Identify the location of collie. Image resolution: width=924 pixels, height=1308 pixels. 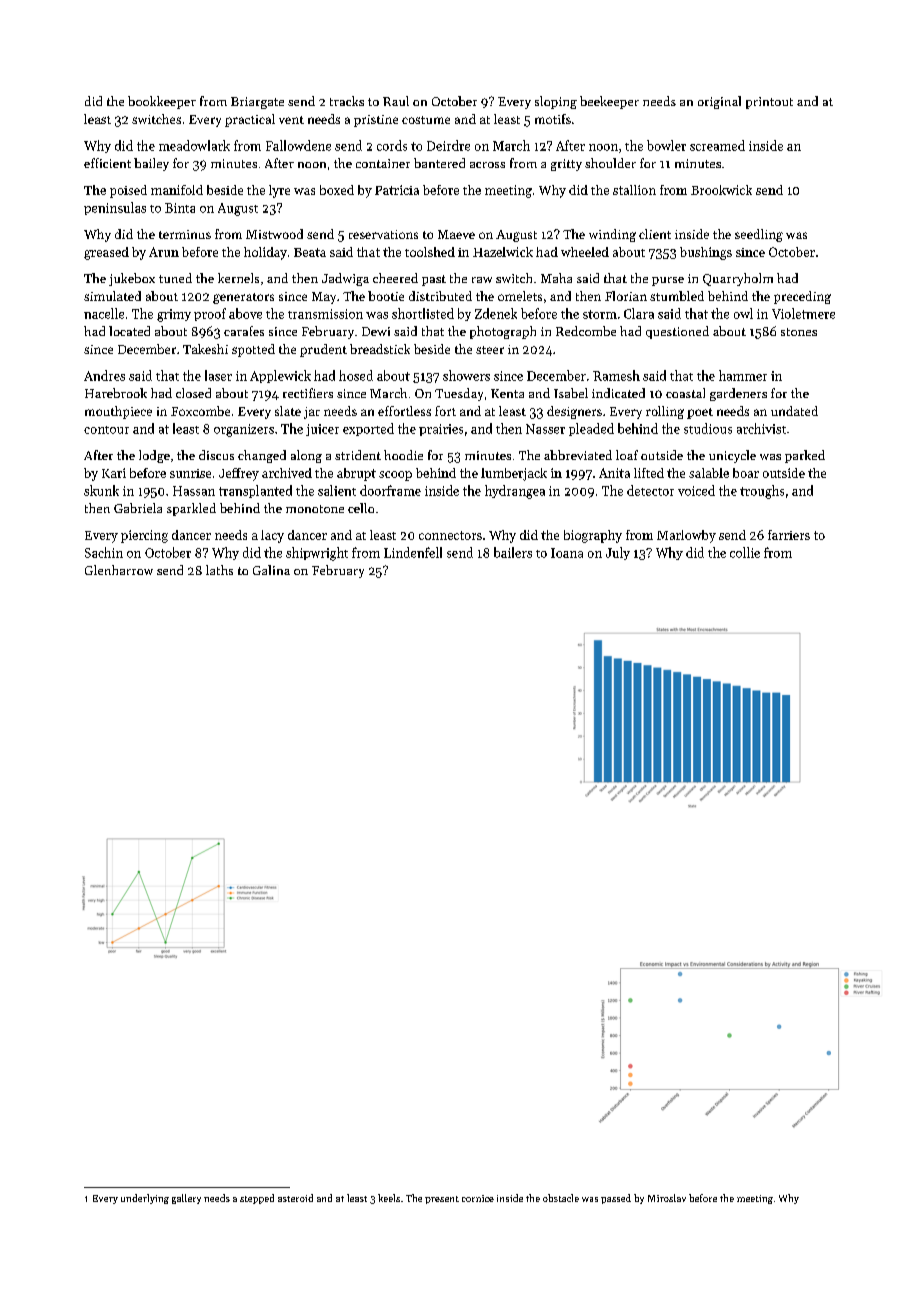
(745, 552).
